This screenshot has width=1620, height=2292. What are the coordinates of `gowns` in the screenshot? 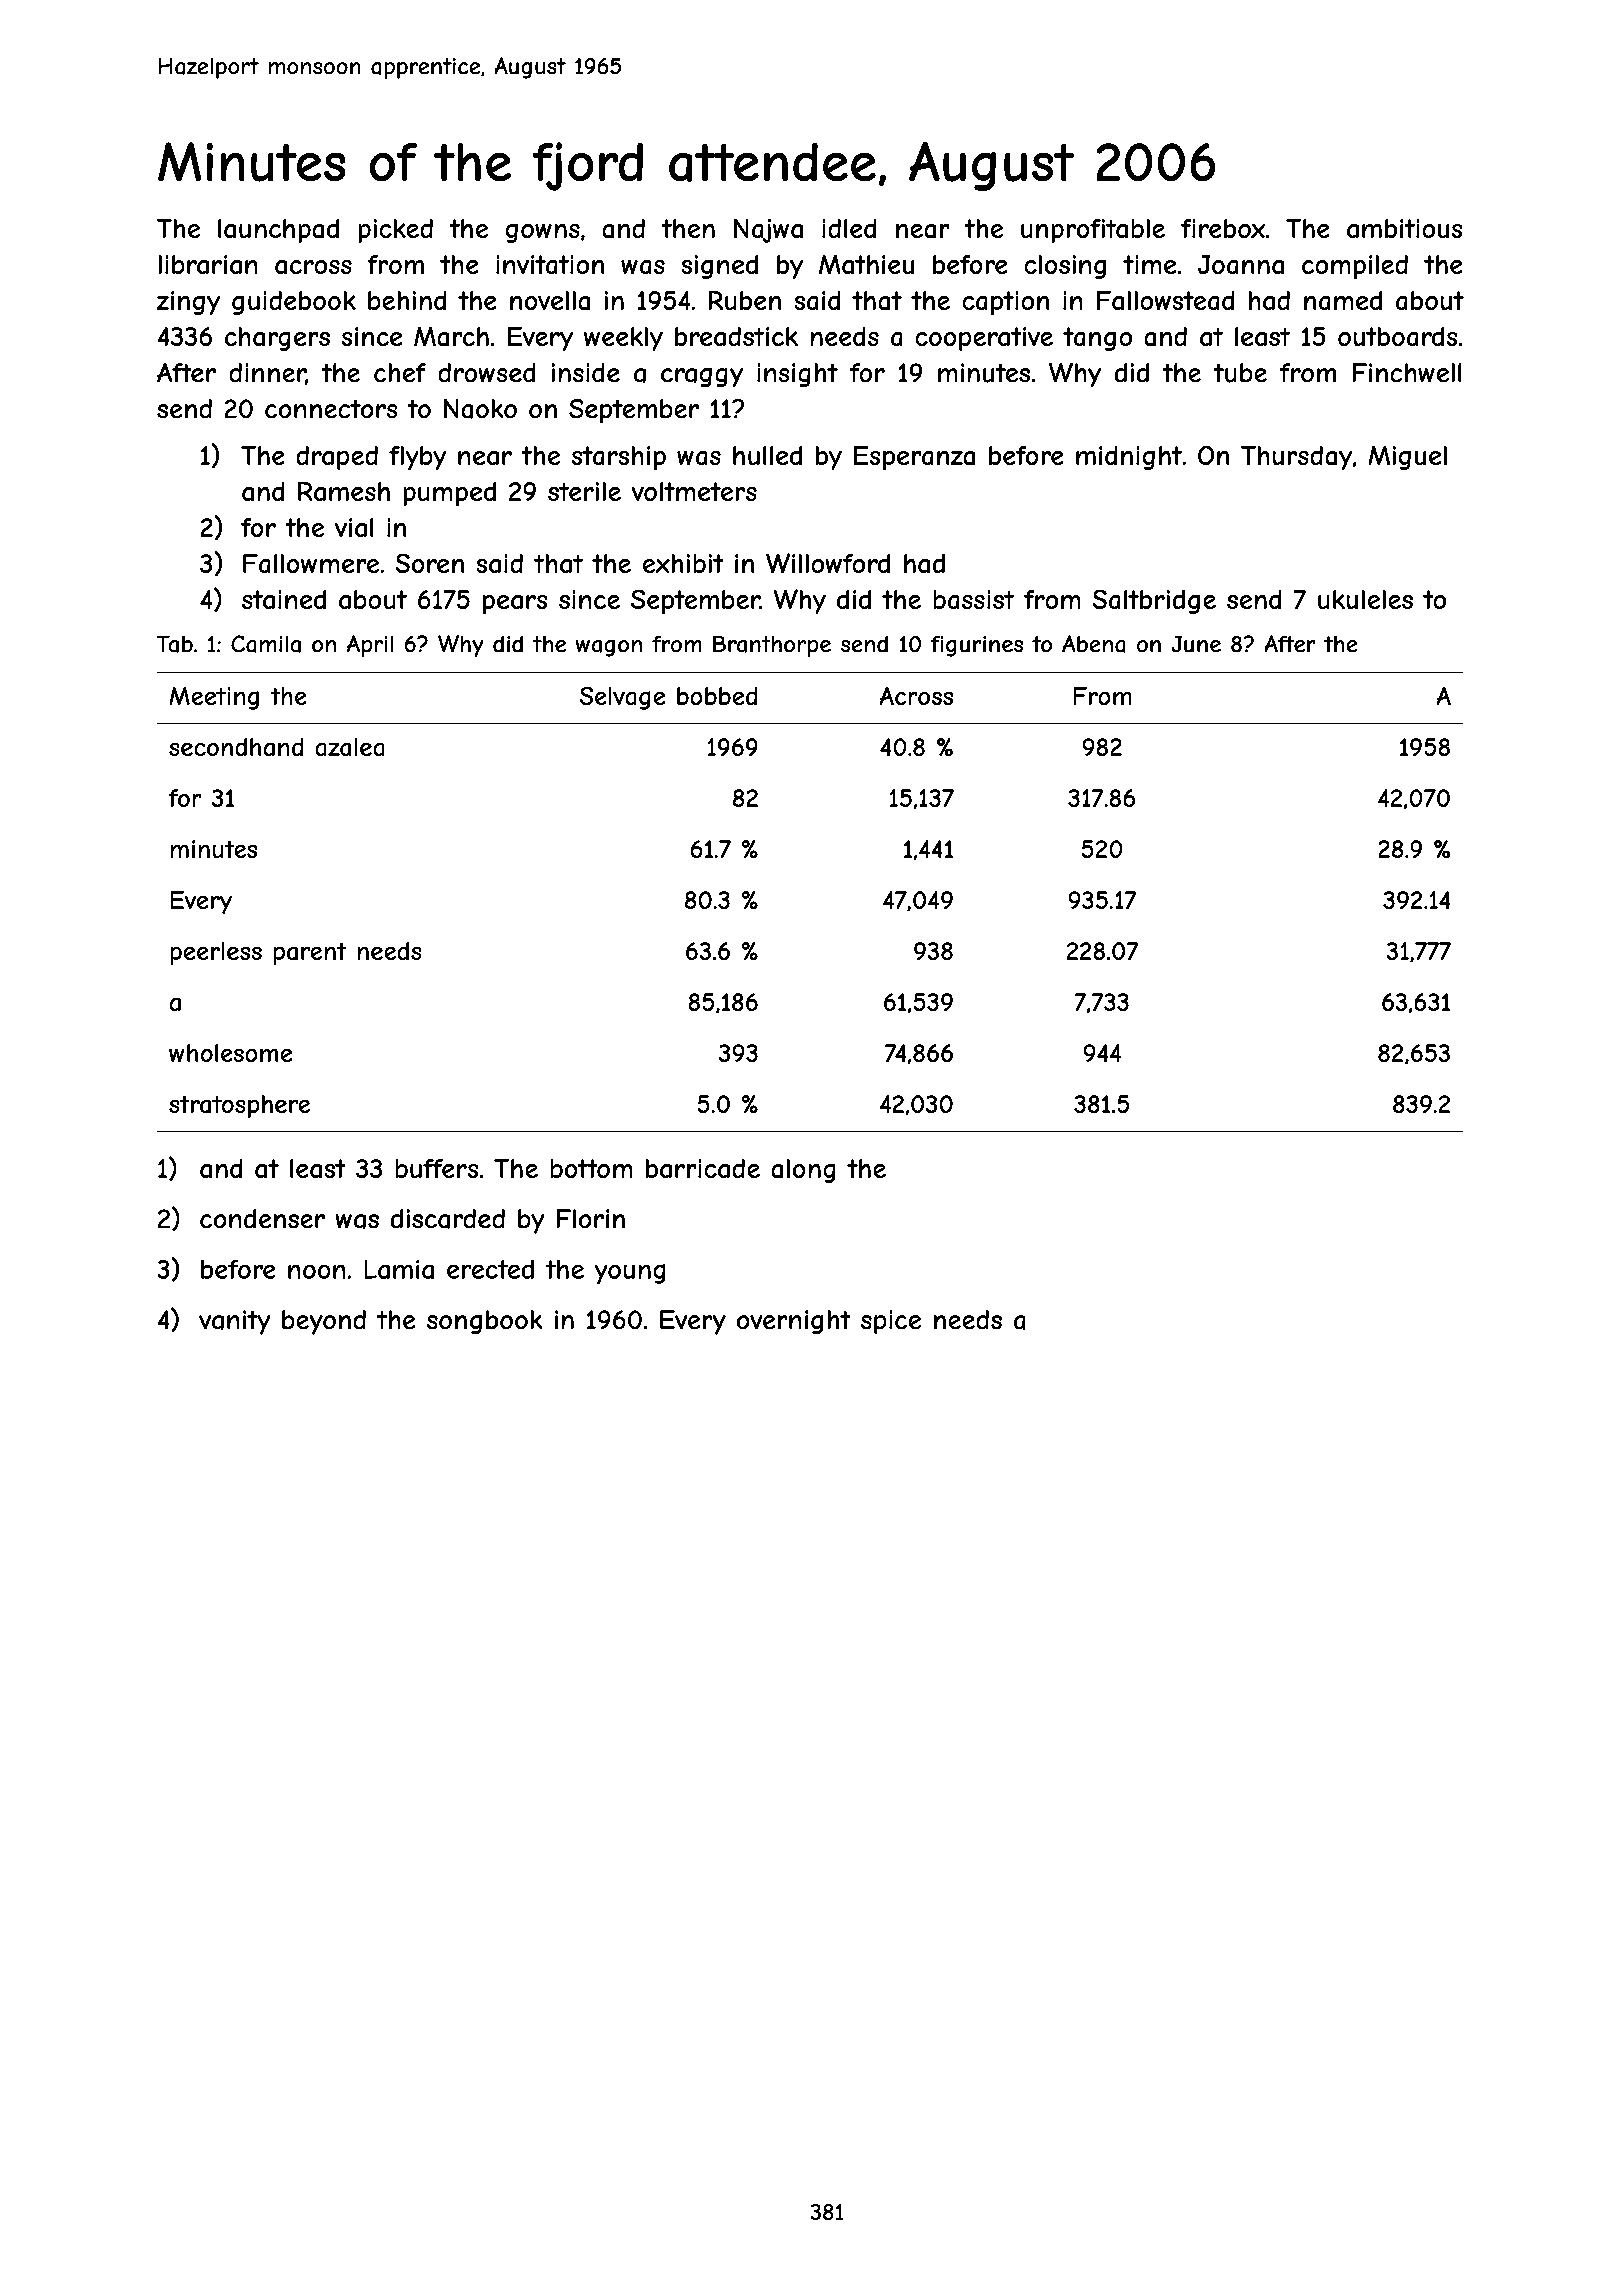 It's located at (543, 233).
